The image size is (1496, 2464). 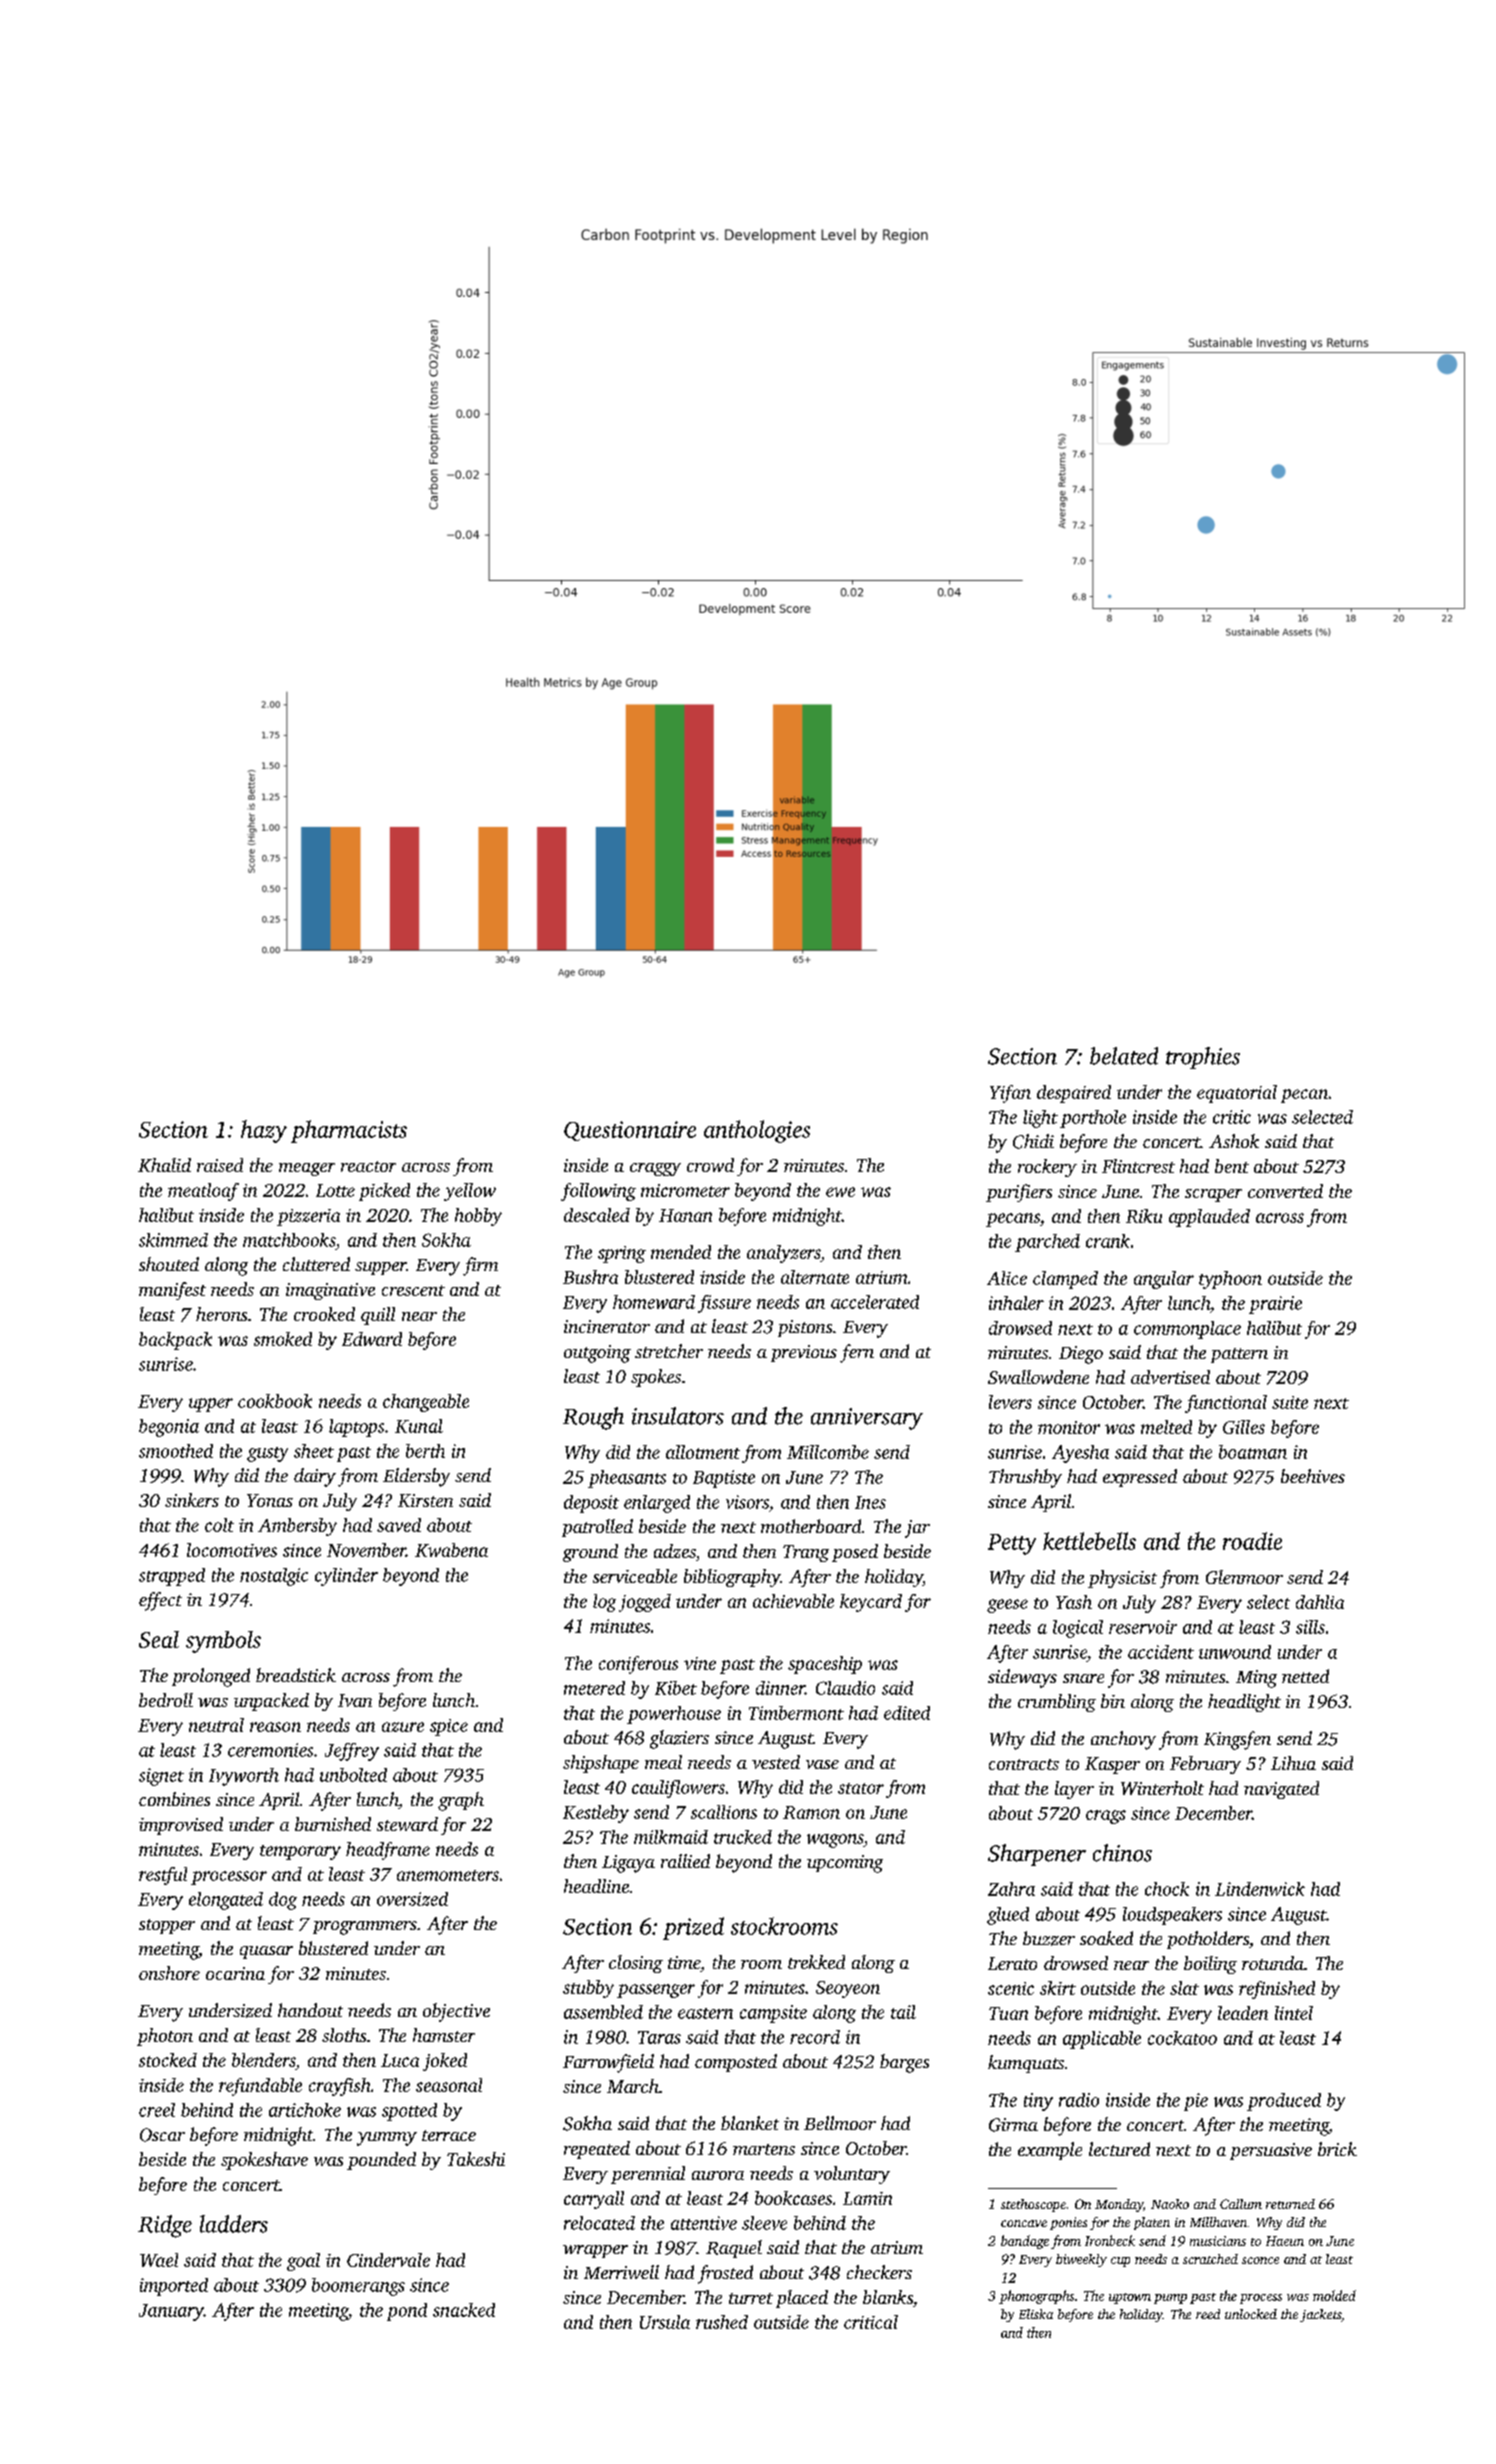 I want to click on navigated, so click(x=1281, y=1790).
